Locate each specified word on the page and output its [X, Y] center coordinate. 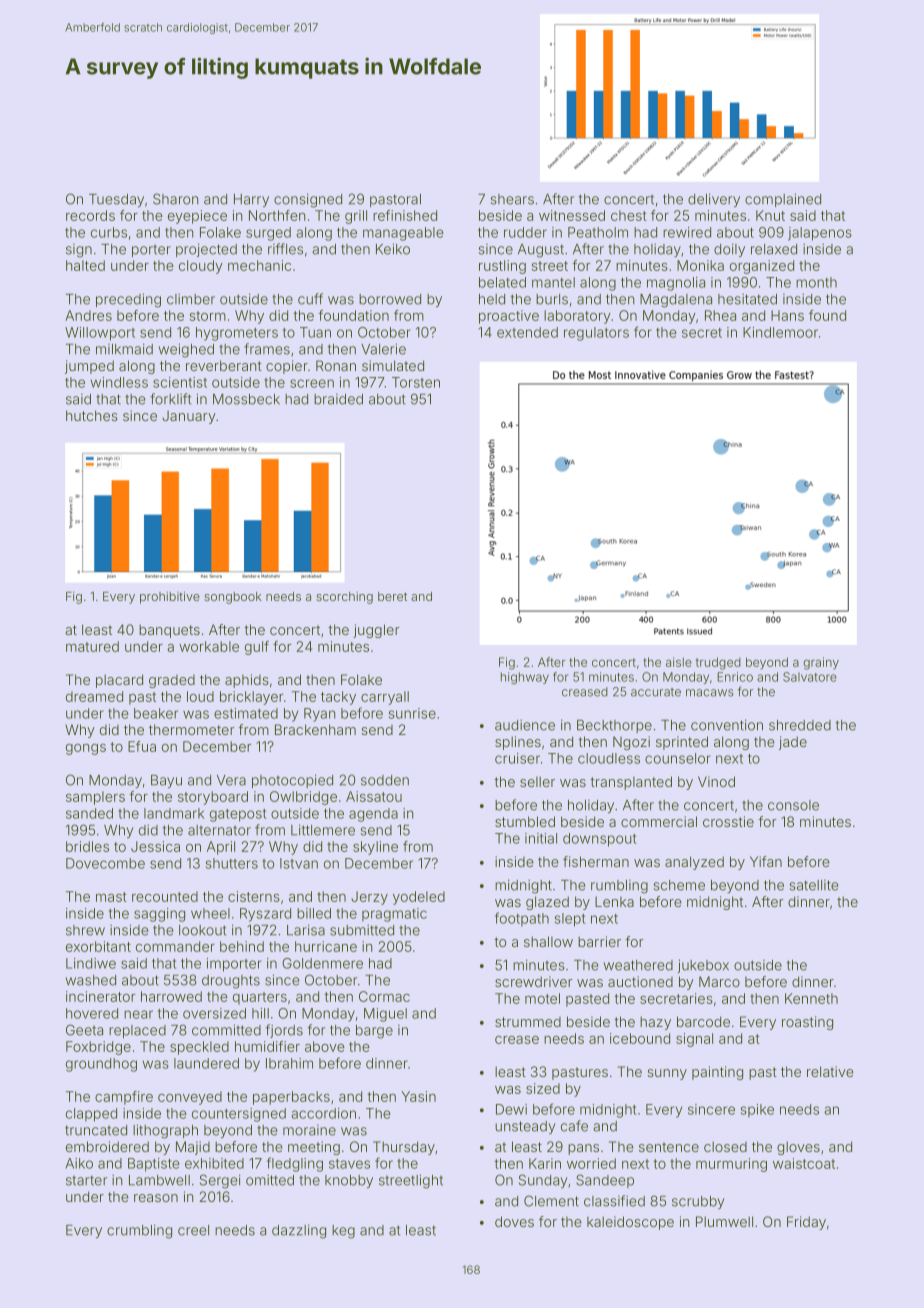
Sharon [175, 199]
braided [338, 399]
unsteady [525, 1127]
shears [512, 199]
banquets [169, 631]
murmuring [731, 1165]
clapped [91, 1115]
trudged [718, 663]
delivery [714, 200]
